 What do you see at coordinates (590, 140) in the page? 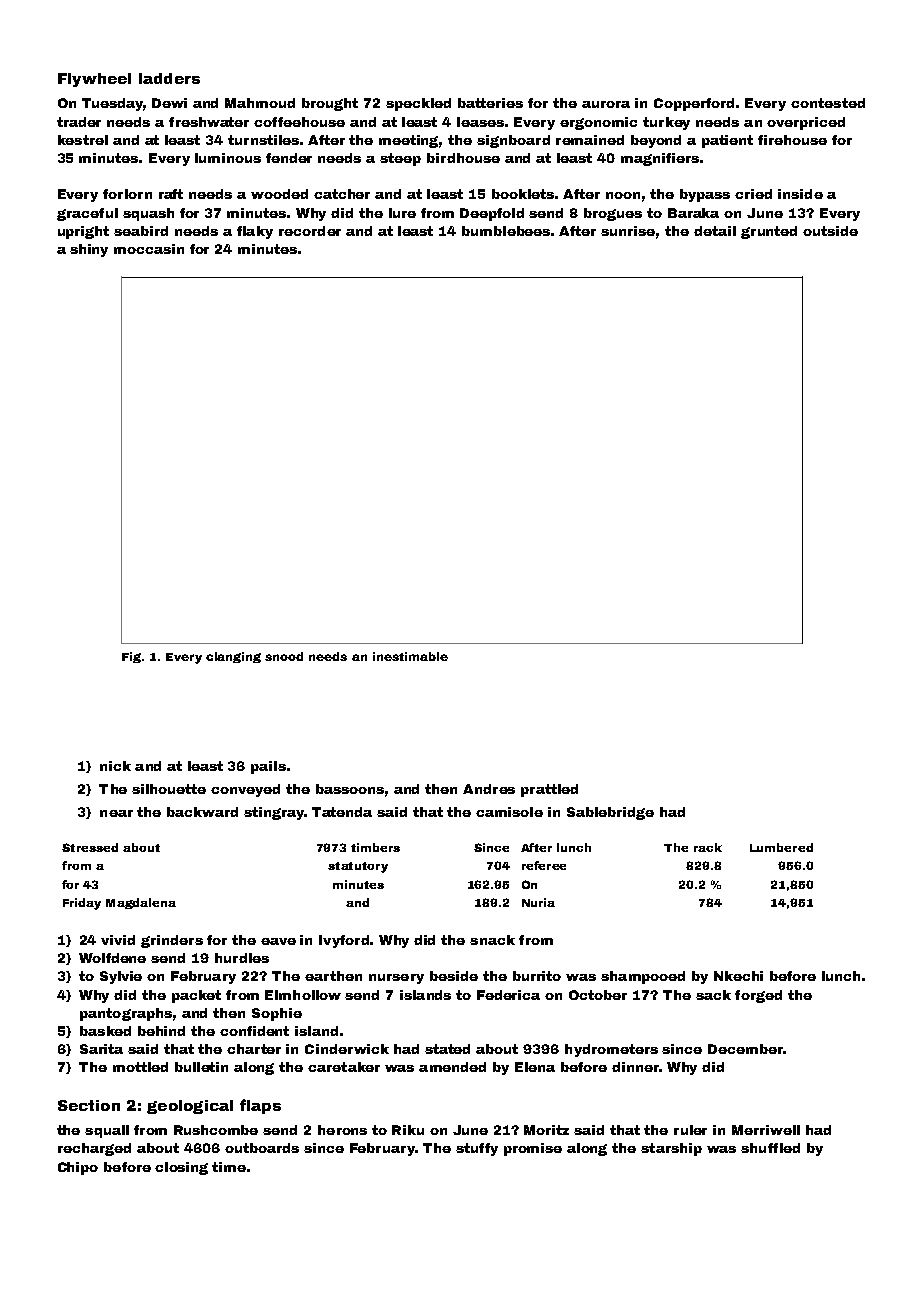
I see `remained` at bounding box center [590, 140].
